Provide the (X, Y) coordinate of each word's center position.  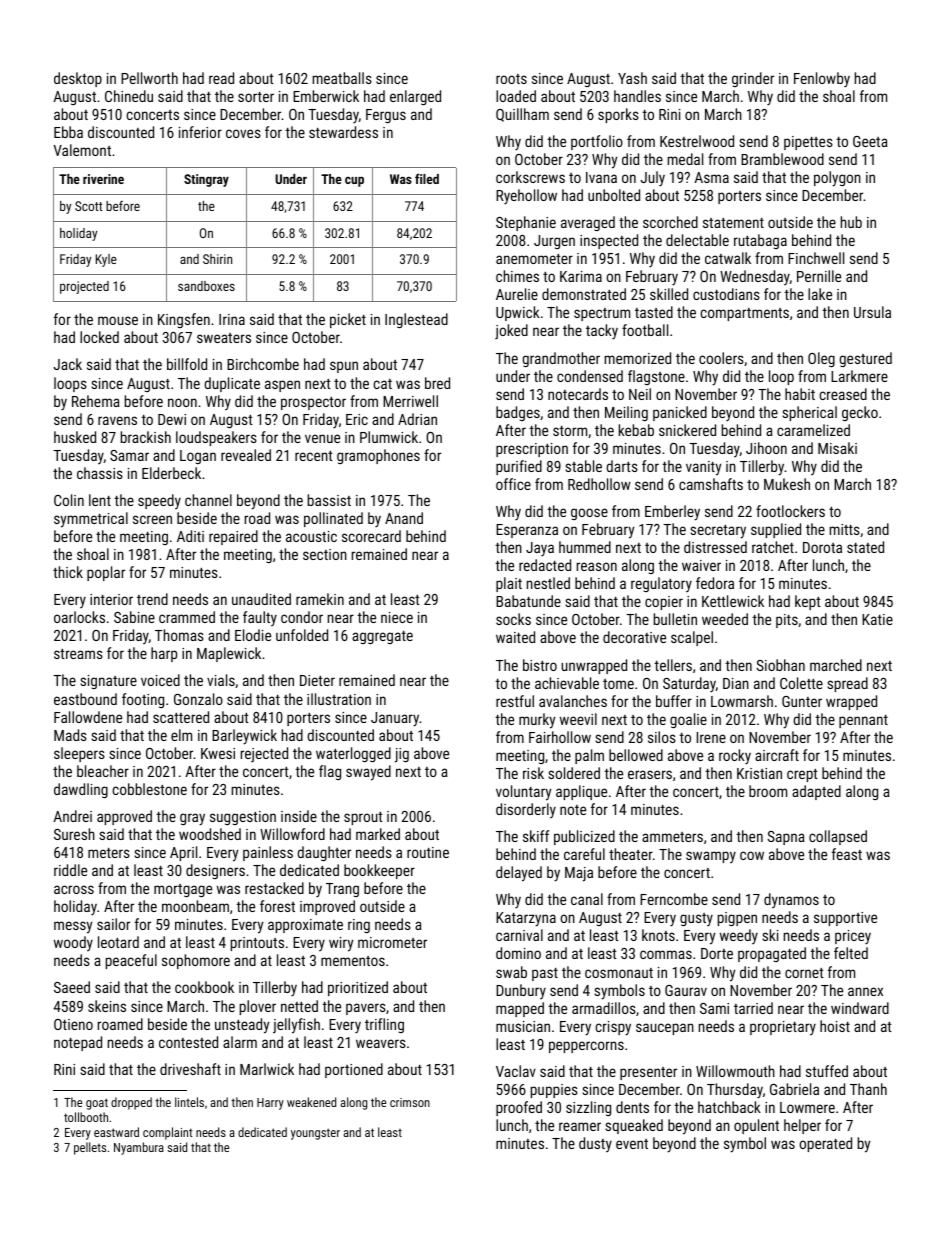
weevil (578, 719)
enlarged (415, 97)
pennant (863, 721)
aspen (282, 386)
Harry (270, 1104)
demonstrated (584, 294)
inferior (200, 132)
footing (143, 700)
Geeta (870, 141)
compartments (745, 314)
